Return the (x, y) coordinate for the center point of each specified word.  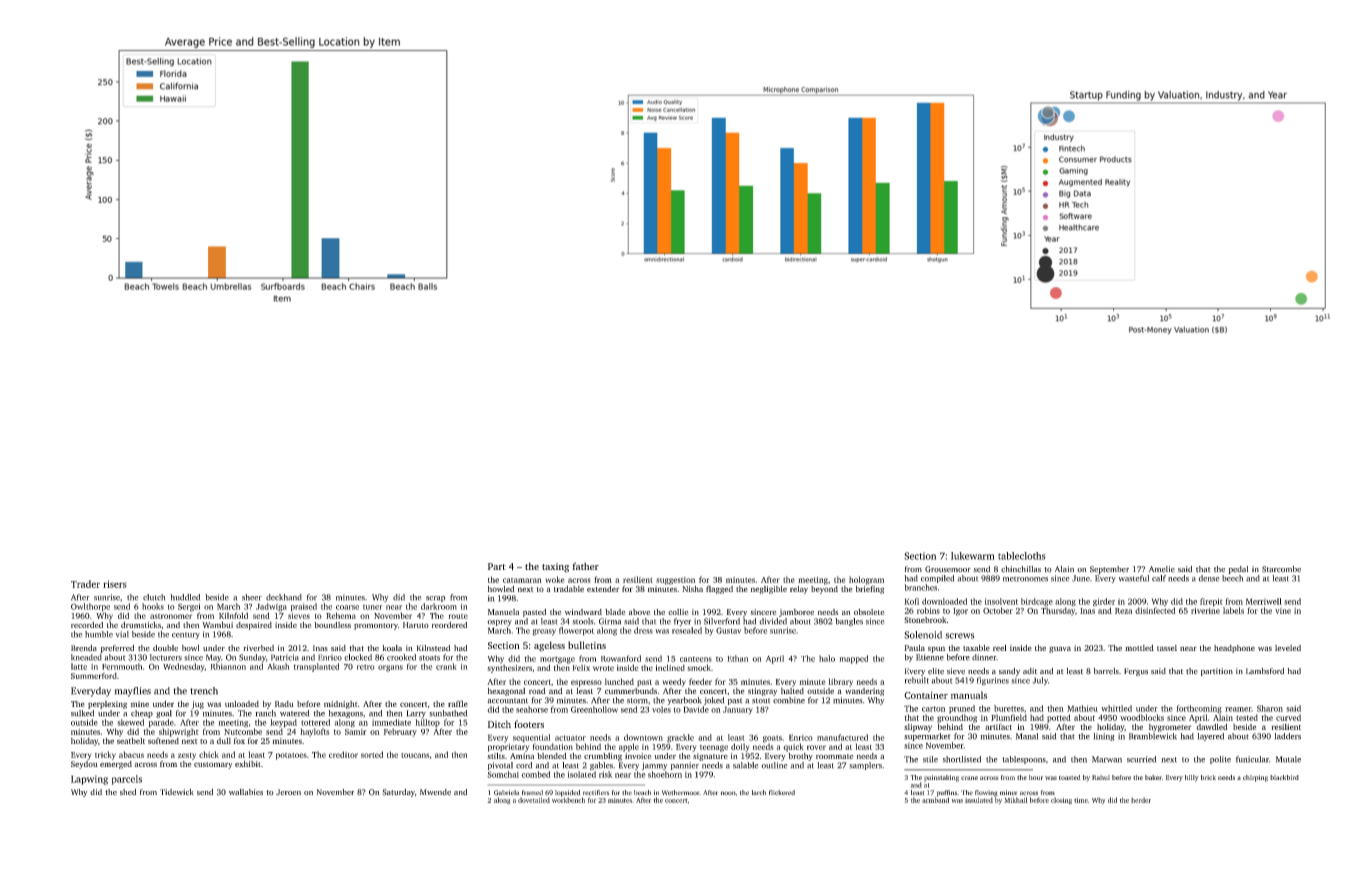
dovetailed (534, 800)
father (585, 566)
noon (728, 793)
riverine (1205, 611)
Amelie (1162, 569)
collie (678, 612)
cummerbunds (631, 691)
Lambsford (1265, 671)
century (186, 635)
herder (1141, 800)
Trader (85, 584)
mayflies (133, 692)
